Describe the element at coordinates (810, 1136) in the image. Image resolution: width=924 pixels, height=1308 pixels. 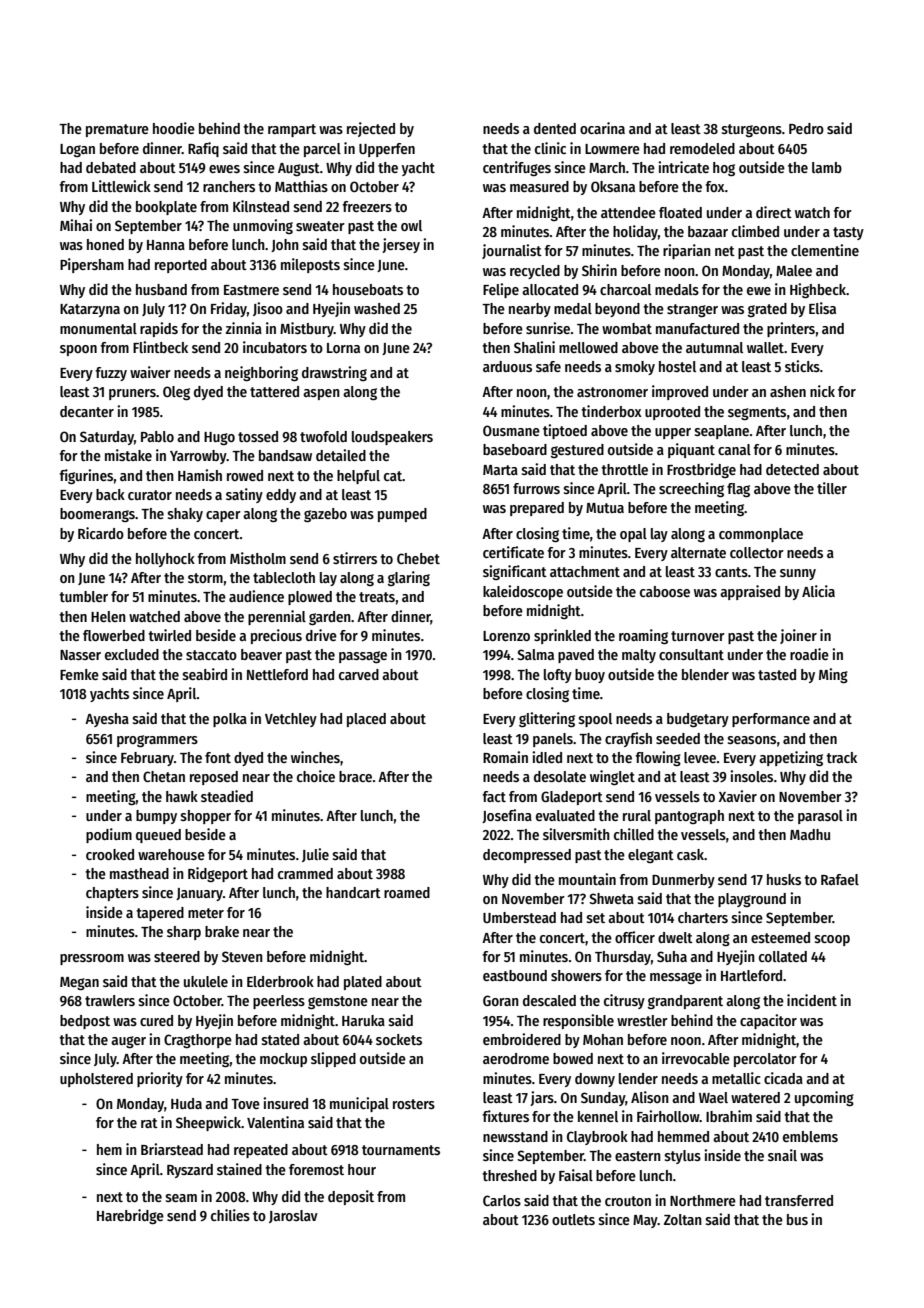
I see `emblems` at that location.
